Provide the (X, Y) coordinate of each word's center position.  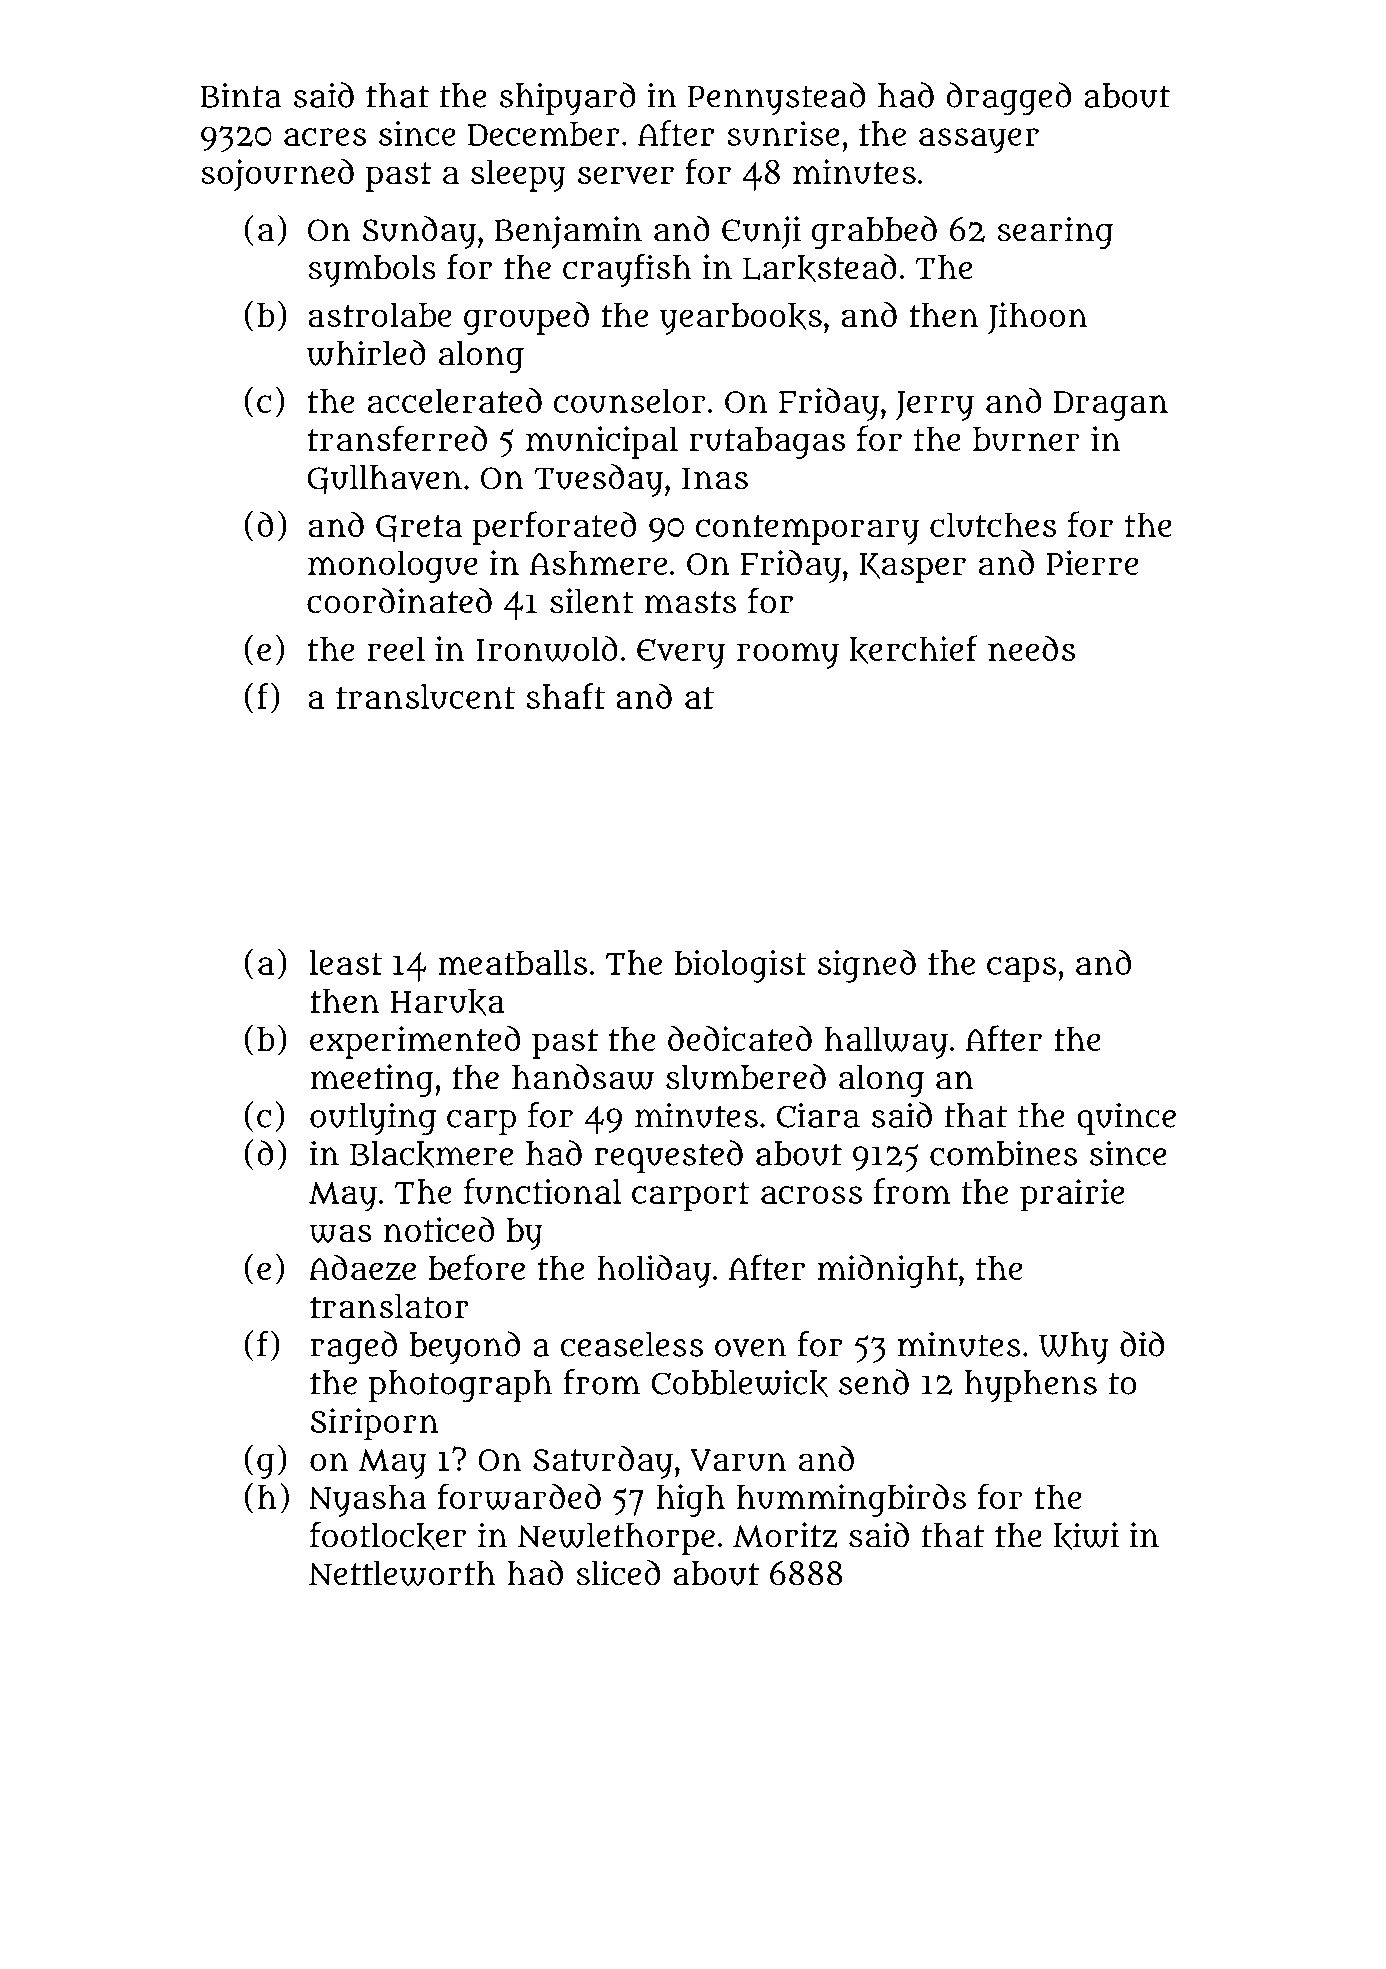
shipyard (568, 98)
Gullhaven (384, 480)
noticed (439, 1229)
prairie (1072, 1195)
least (346, 962)
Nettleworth (402, 1573)
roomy (788, 656)
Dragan (1110, 406)
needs (1031, 648)
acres (325, 137)
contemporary (807, 530)
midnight (888, 1271)
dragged (1008, 99)
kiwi (1086, 1536)
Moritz (785, 1535)
